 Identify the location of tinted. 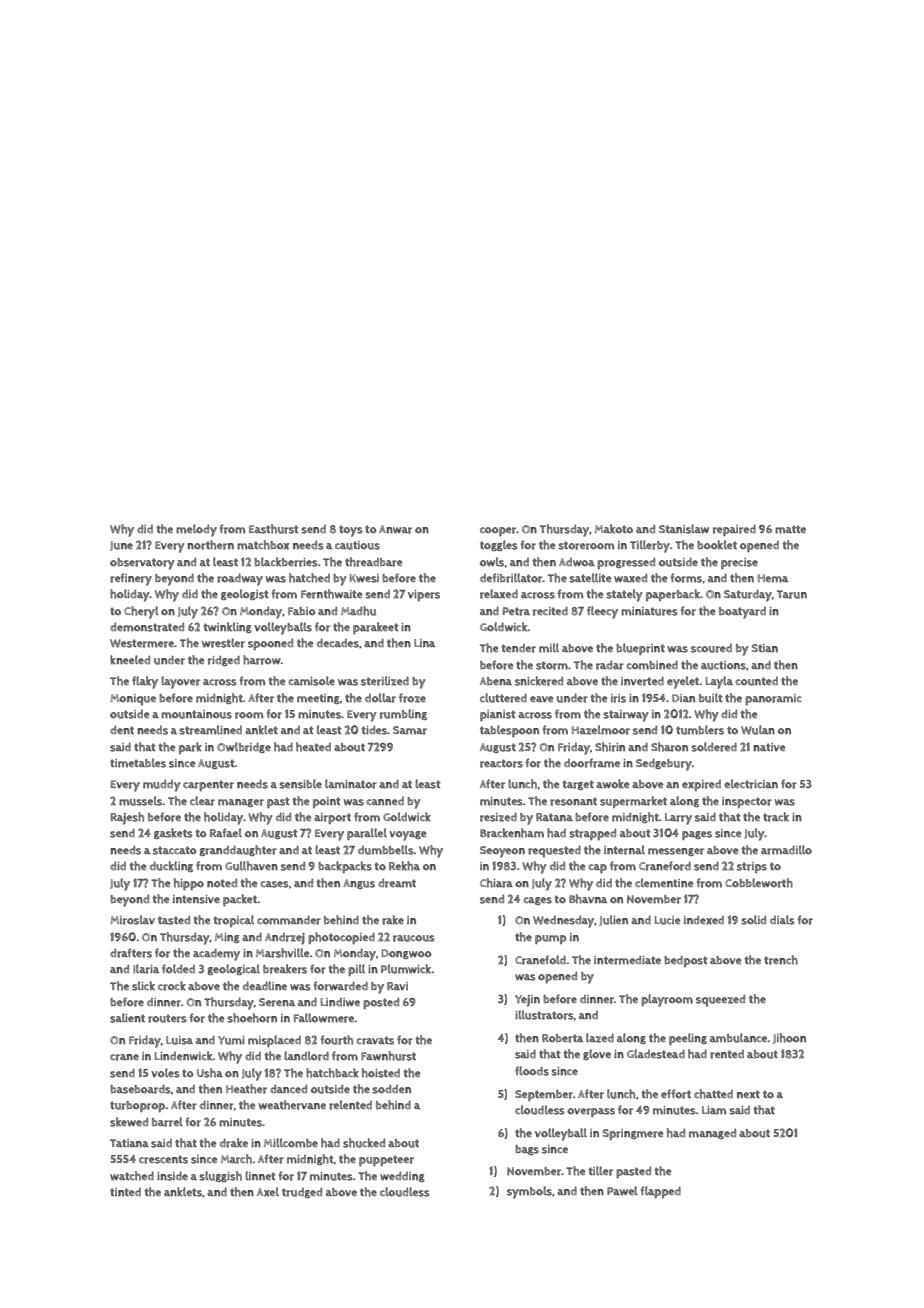
(125, 1192).
